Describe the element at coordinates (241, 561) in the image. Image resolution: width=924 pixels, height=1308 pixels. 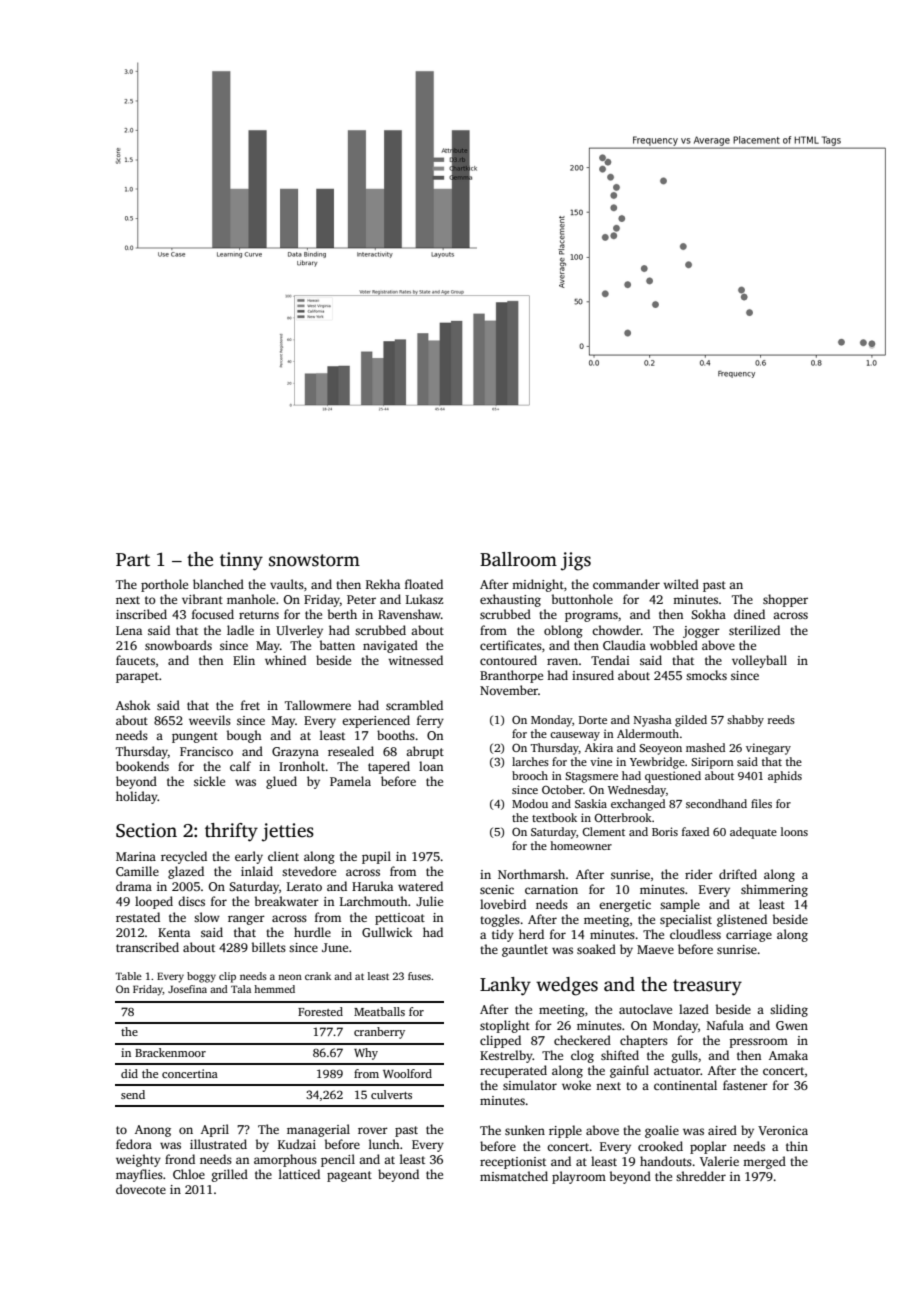
I see `tinny` at that location.
